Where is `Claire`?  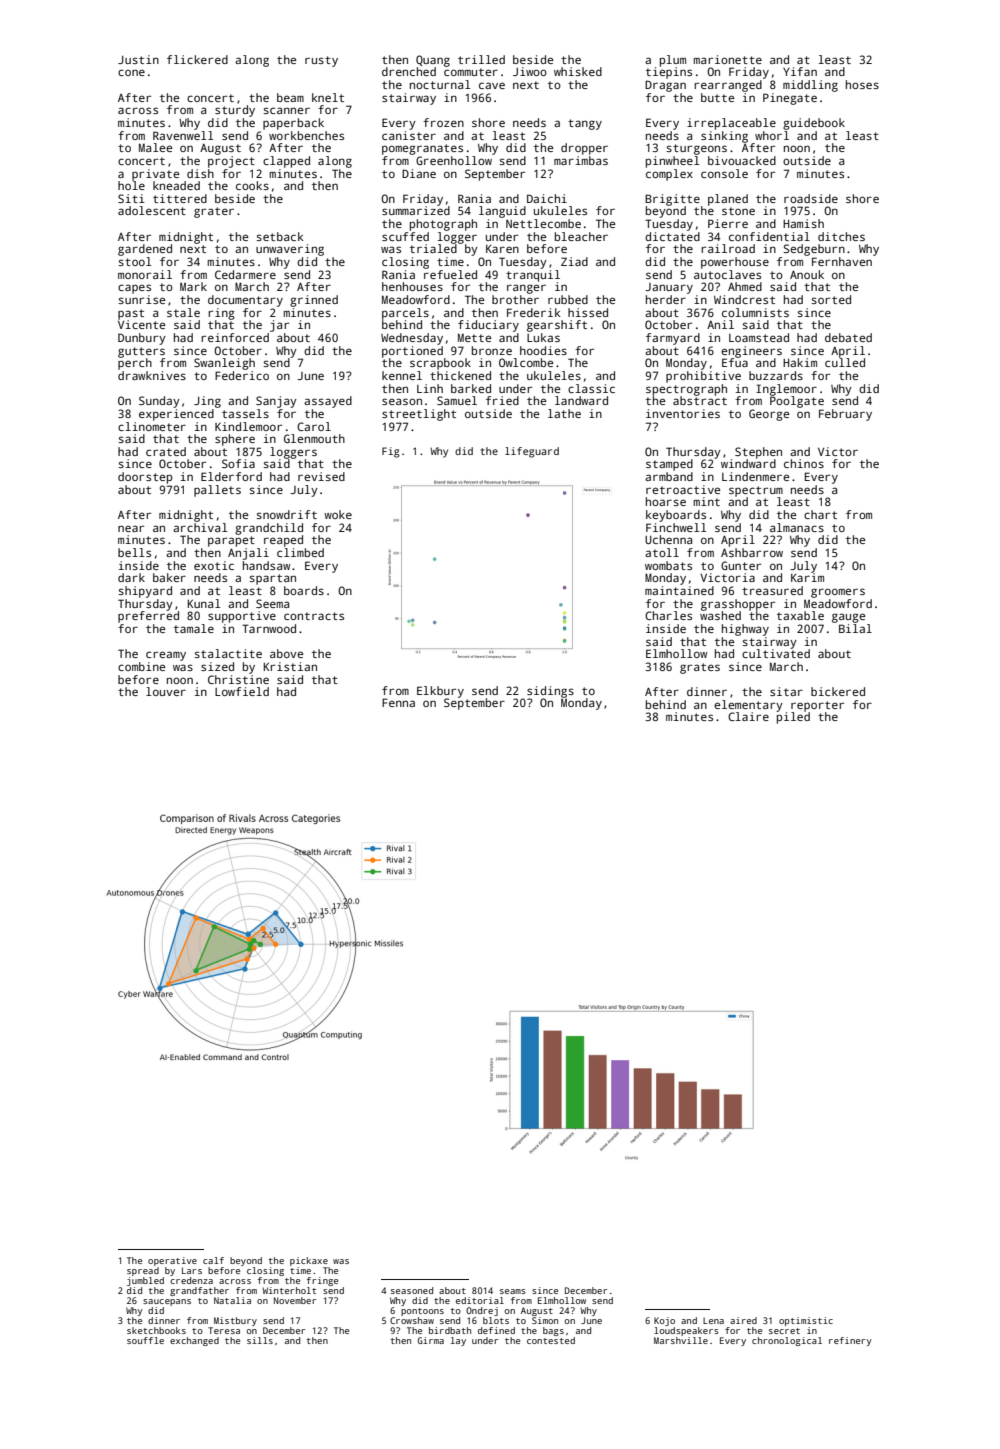
Claire is located at coordinates (748, 716).
